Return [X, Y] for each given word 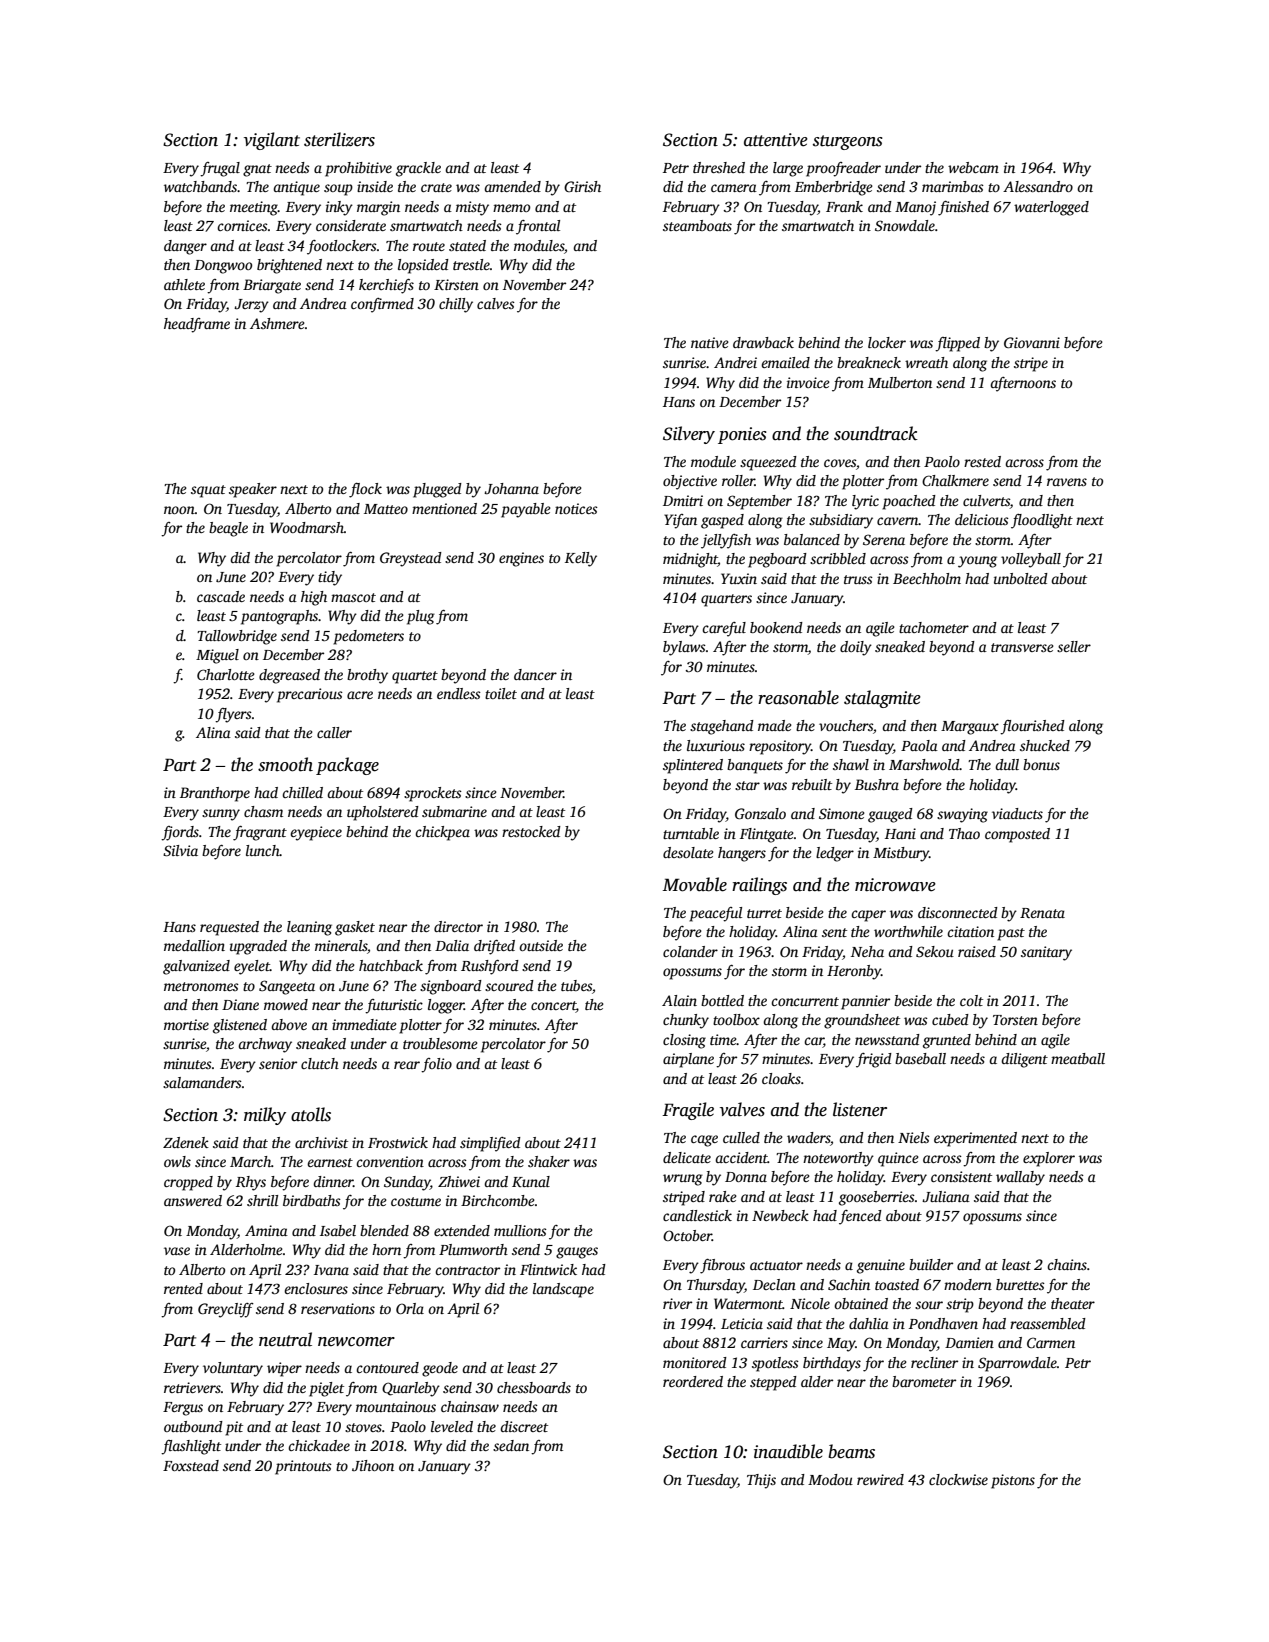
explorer [1049, 1159]
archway [265, 1045]
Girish [582, 186]
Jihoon [373, 1465]
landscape [563, 1290]
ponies [742, 435]
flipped [957, 344]
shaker [549, 1161]
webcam [973, 167]
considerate [351, 225]
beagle [228, 529]
